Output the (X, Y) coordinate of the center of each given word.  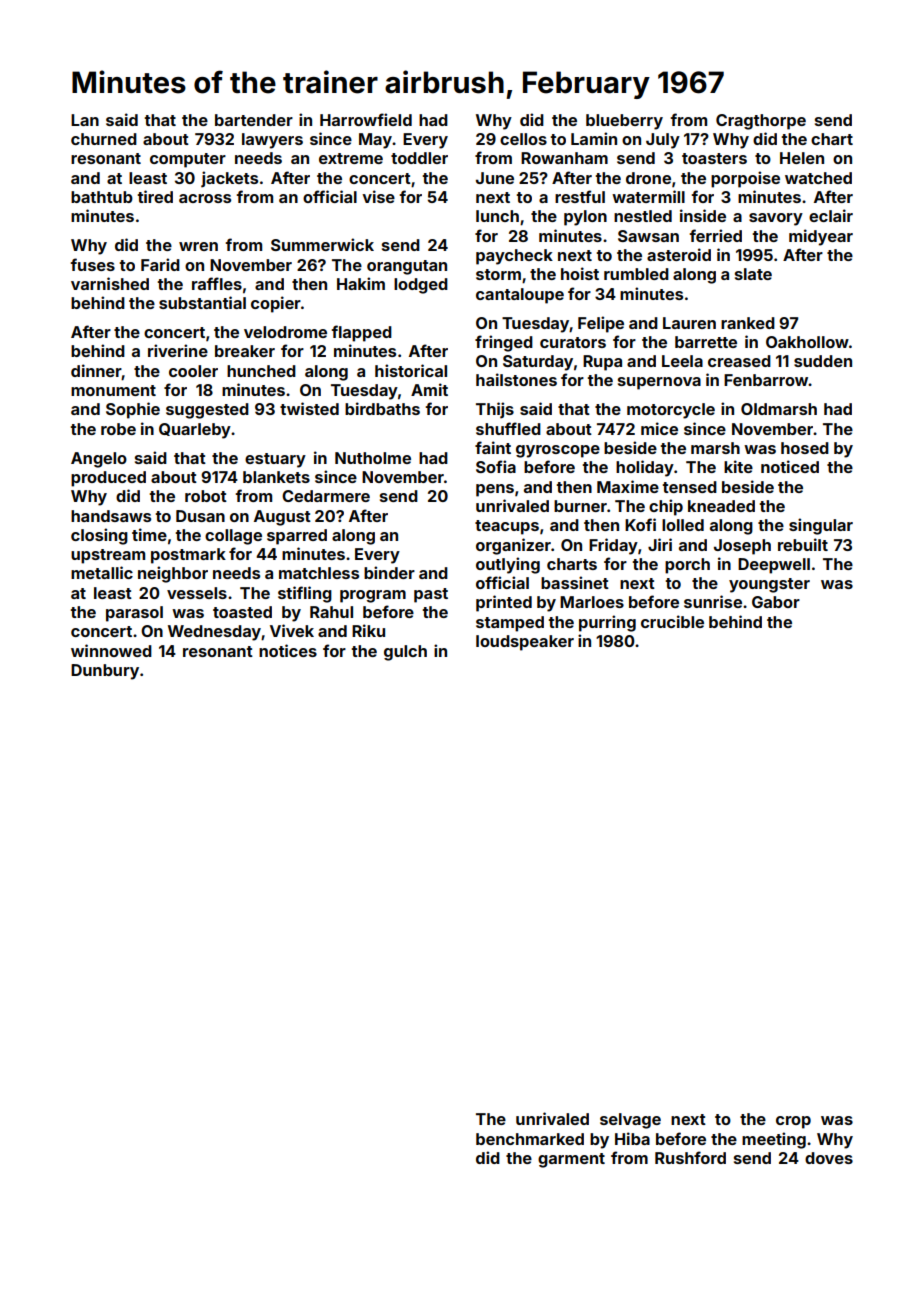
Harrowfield (366, 119)
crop (793, 1122)
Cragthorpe (761, 122)
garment (571, 1160)
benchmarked (530, 1139)
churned (104, 139)
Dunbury (105, 672)
